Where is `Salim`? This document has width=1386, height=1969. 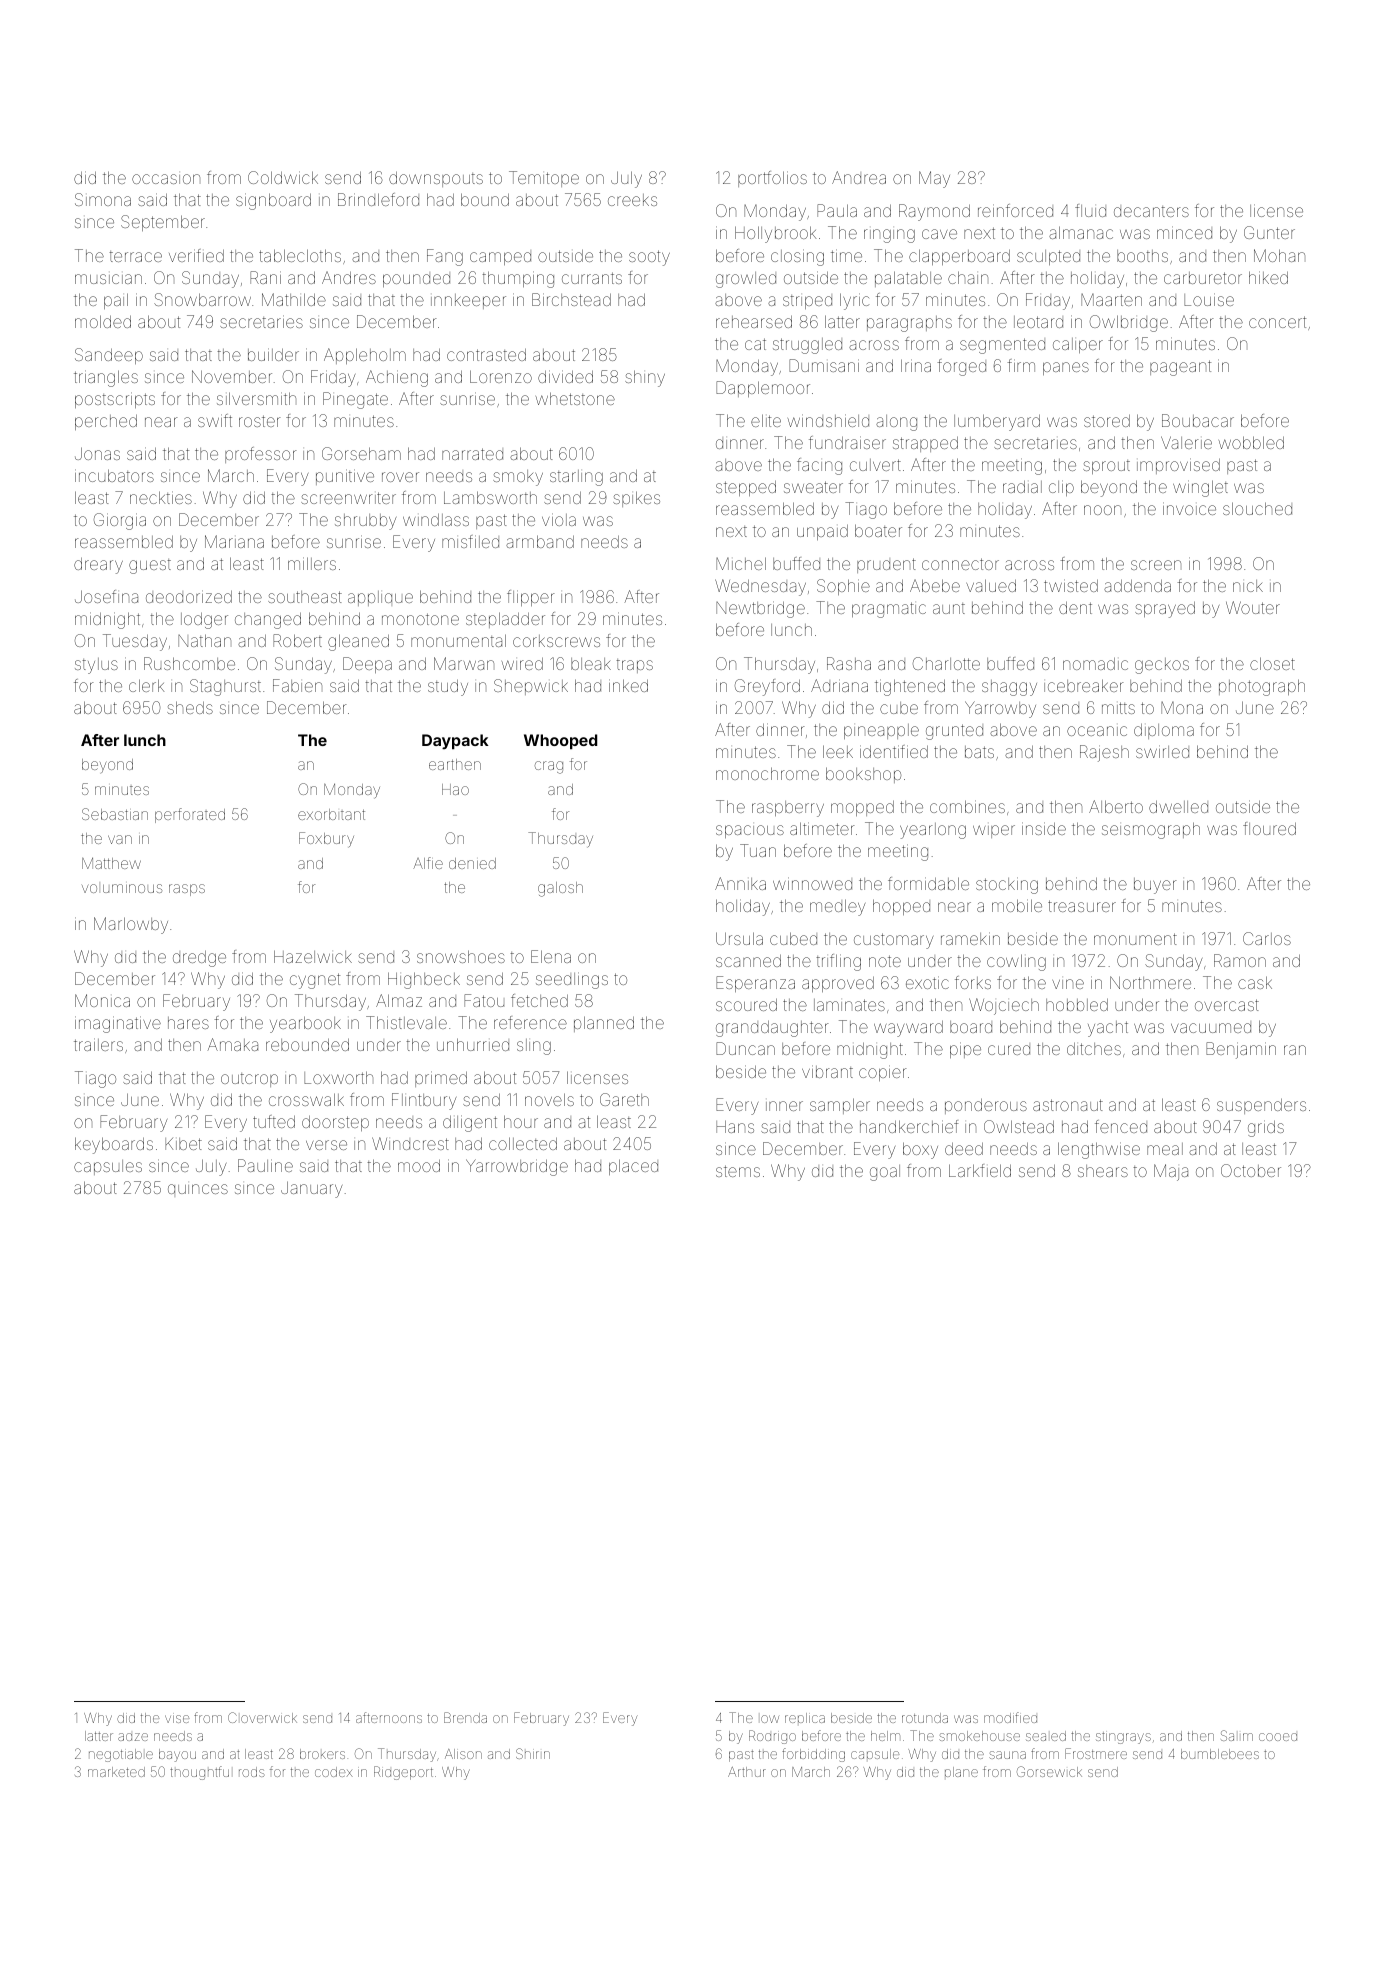 Salim is located at coordinates (1237, 1735).
